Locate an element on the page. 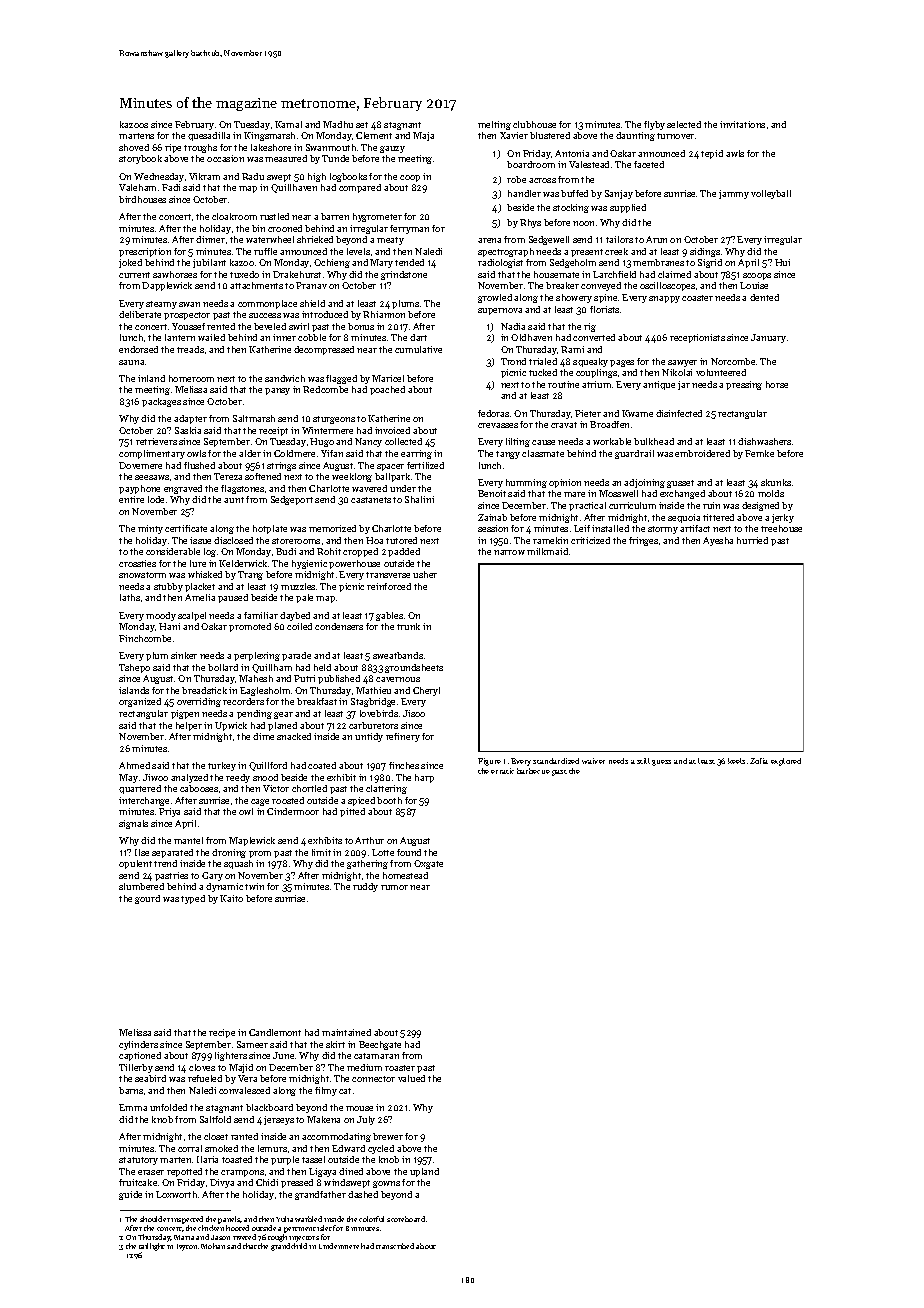 The height and width of the page is (1308, 924). fedoras is located at coordinates (493, 413).
